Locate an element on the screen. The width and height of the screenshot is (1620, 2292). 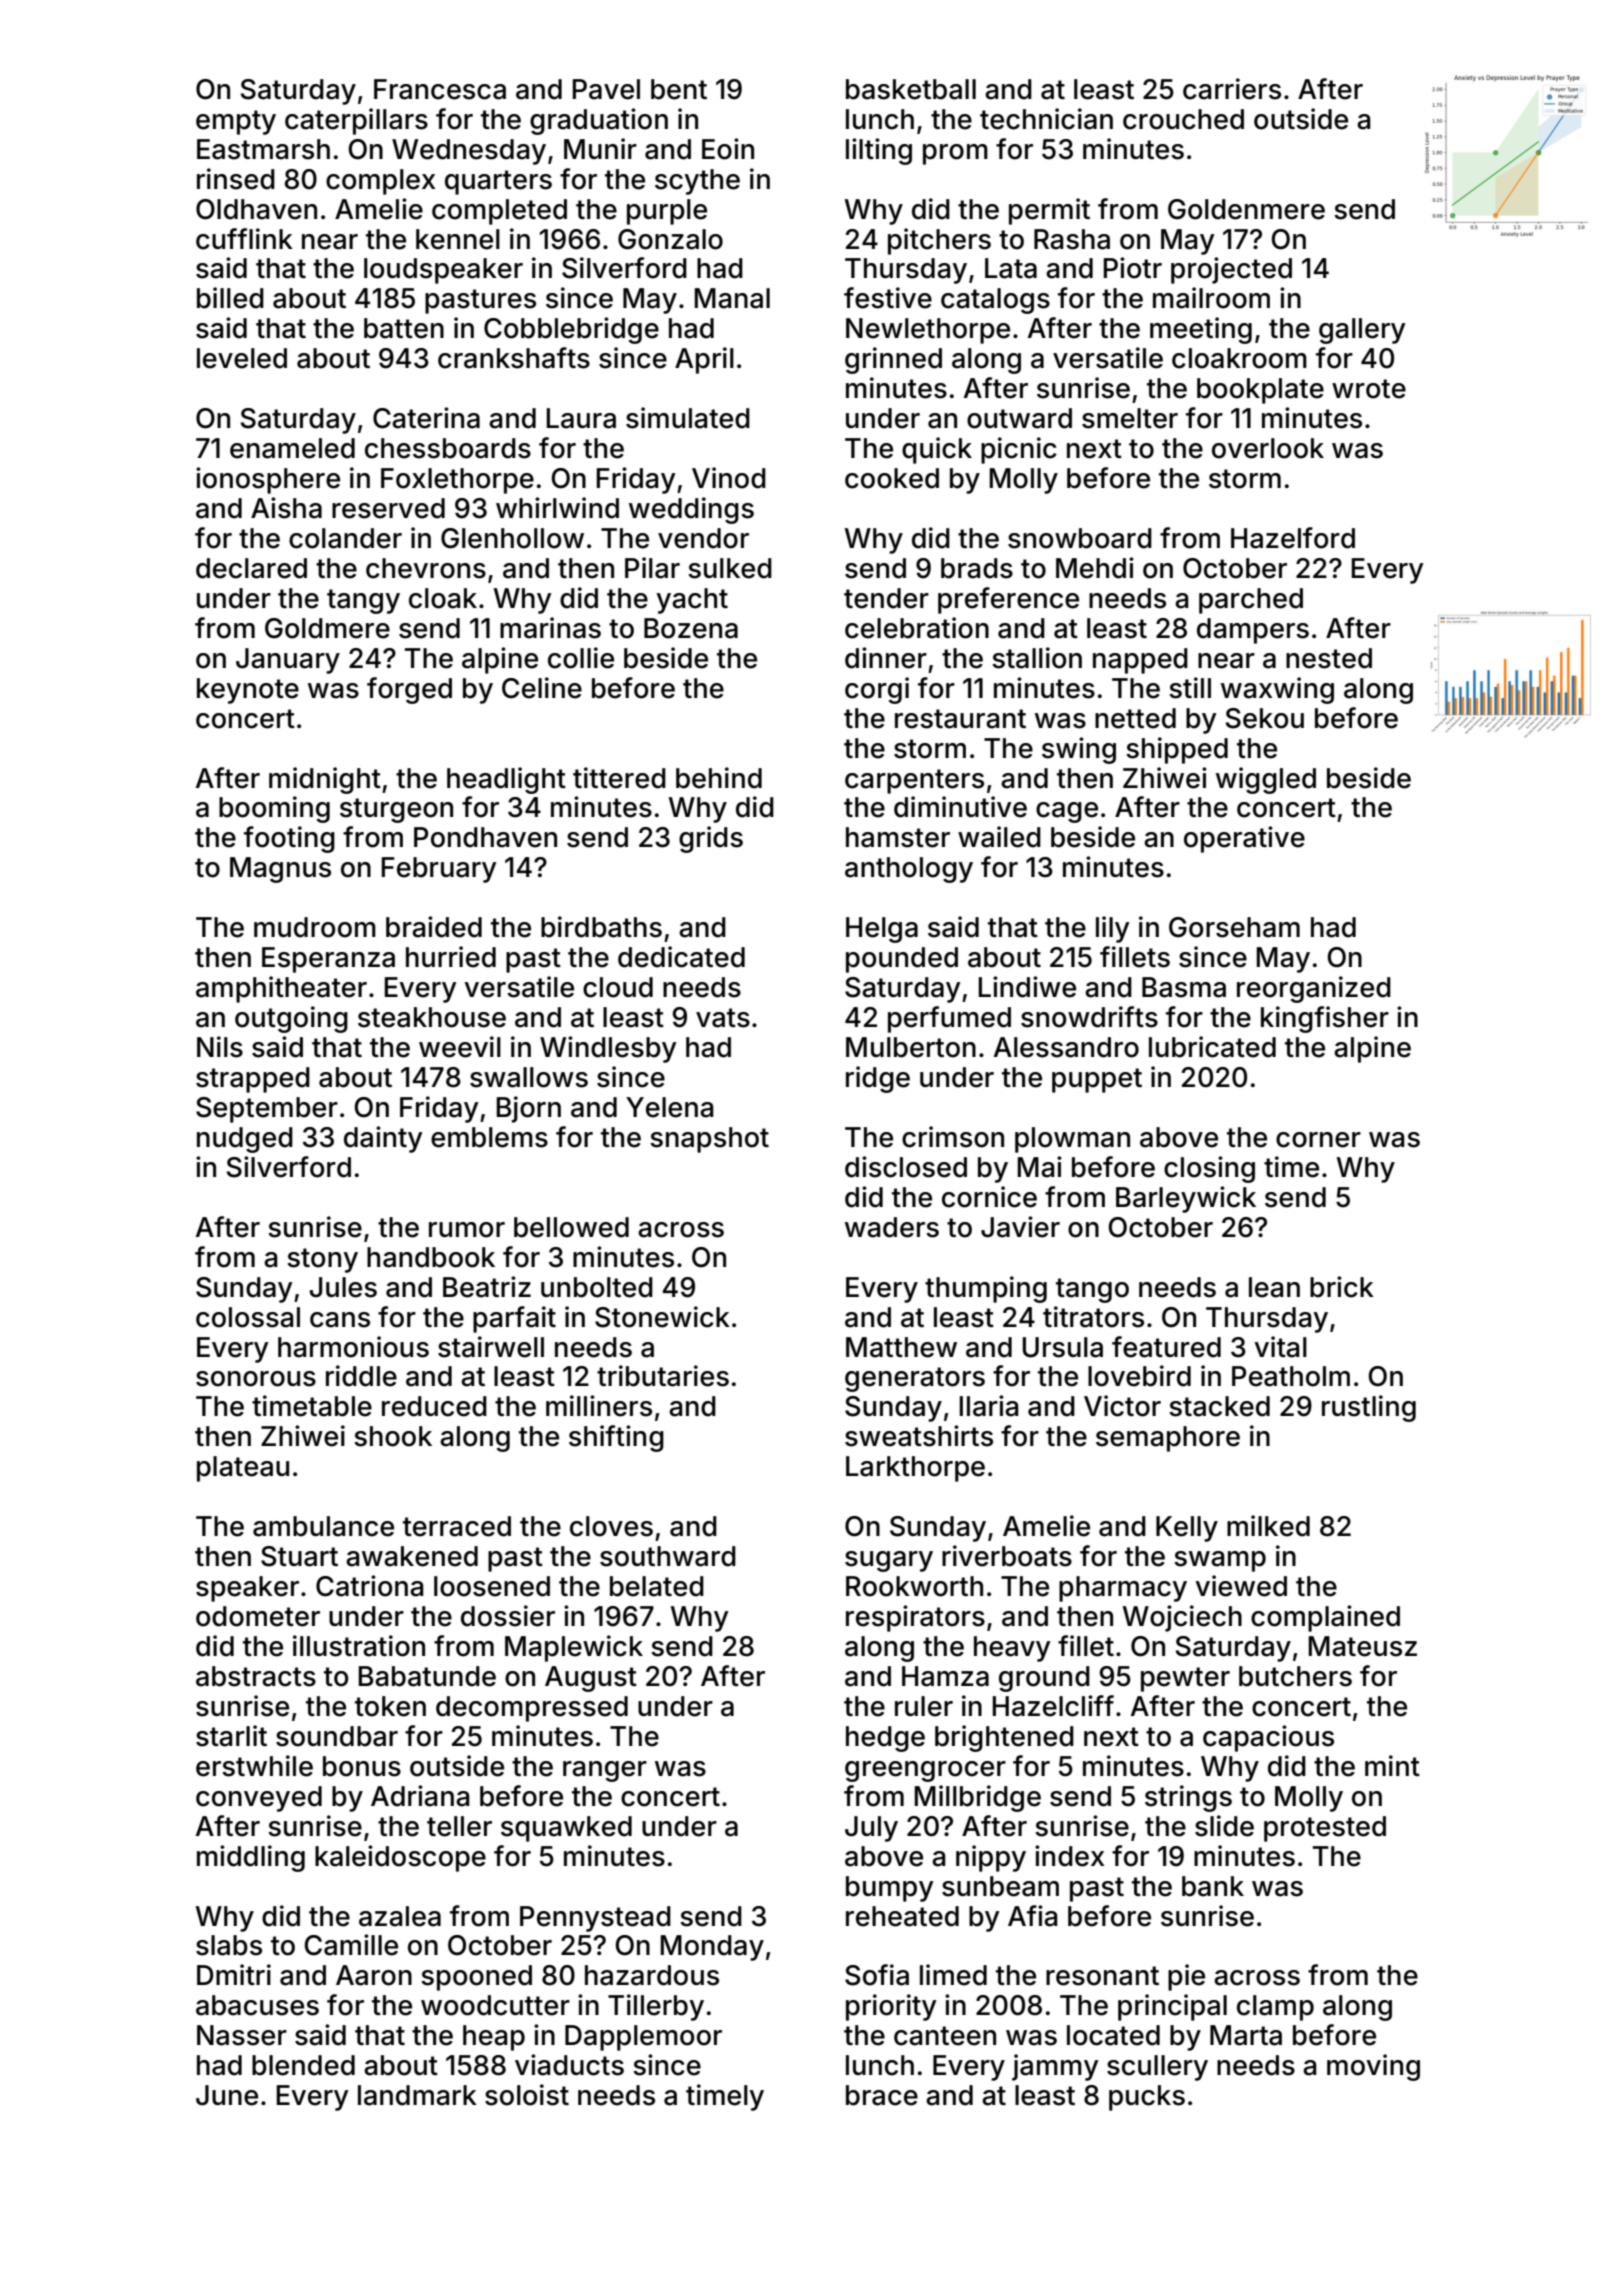
nested is located at coordinates (1329, 658).
